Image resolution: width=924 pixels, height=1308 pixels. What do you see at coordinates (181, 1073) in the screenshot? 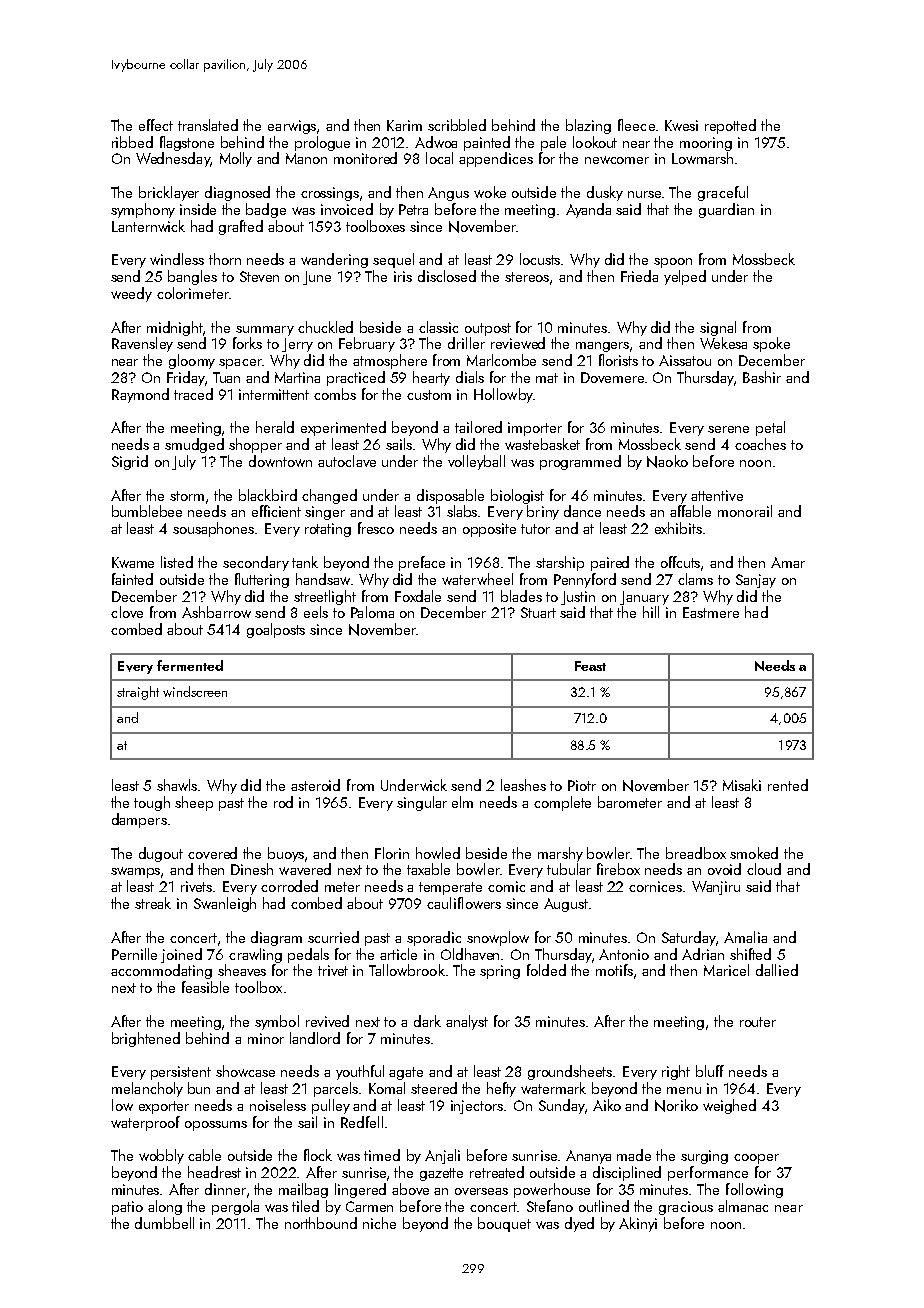
I see `persistent` at bounding box center [181, 1073].
